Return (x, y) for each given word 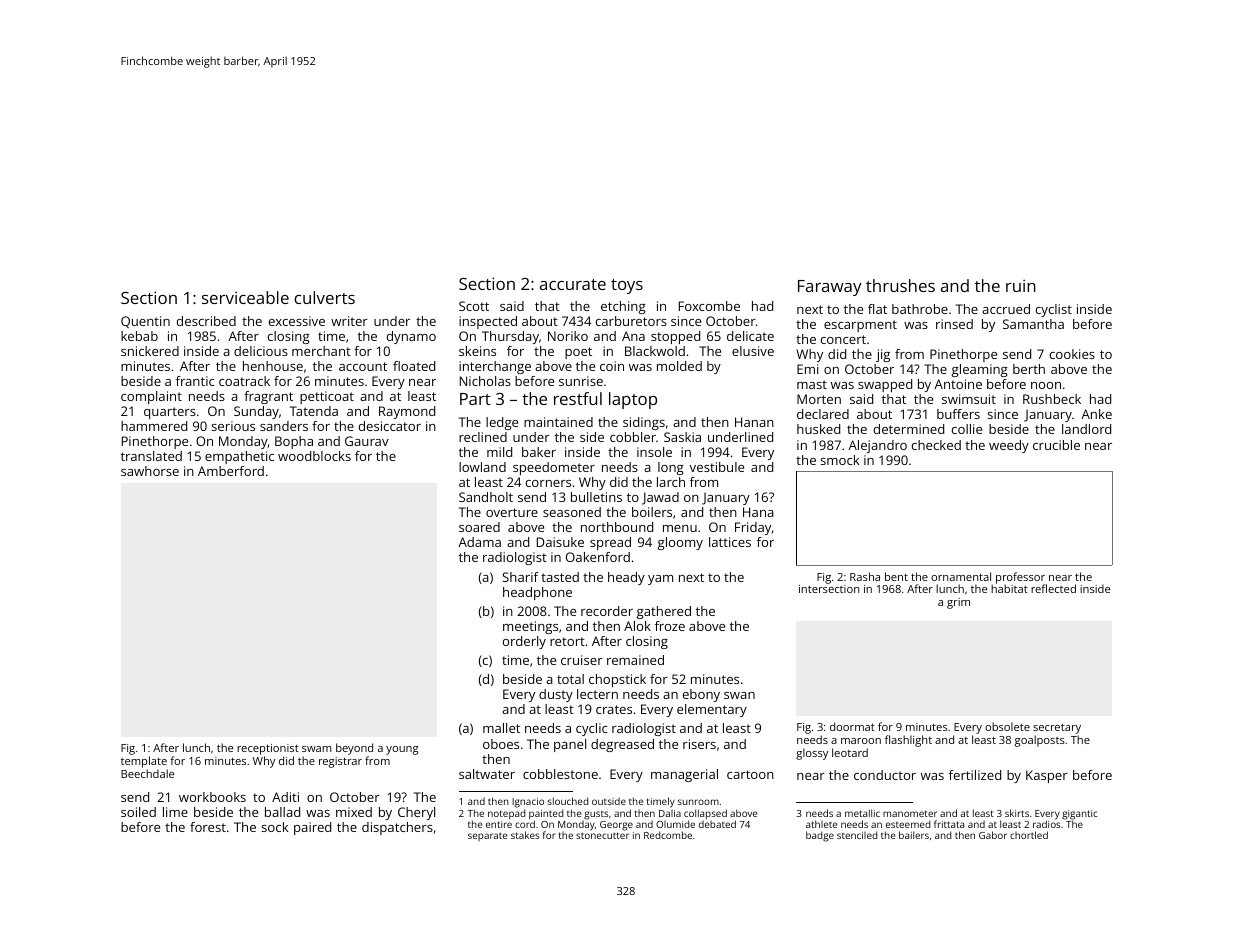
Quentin (145, 322)
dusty (556, 695)
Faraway (830, 288)
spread (610, 543)
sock (274, 827)
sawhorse (150, 471)
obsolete (1007, 726)
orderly (524, 642)
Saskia (682, 437)
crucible (1056, 445)
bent (896, 576)
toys (627, 286)
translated (151, 456)
